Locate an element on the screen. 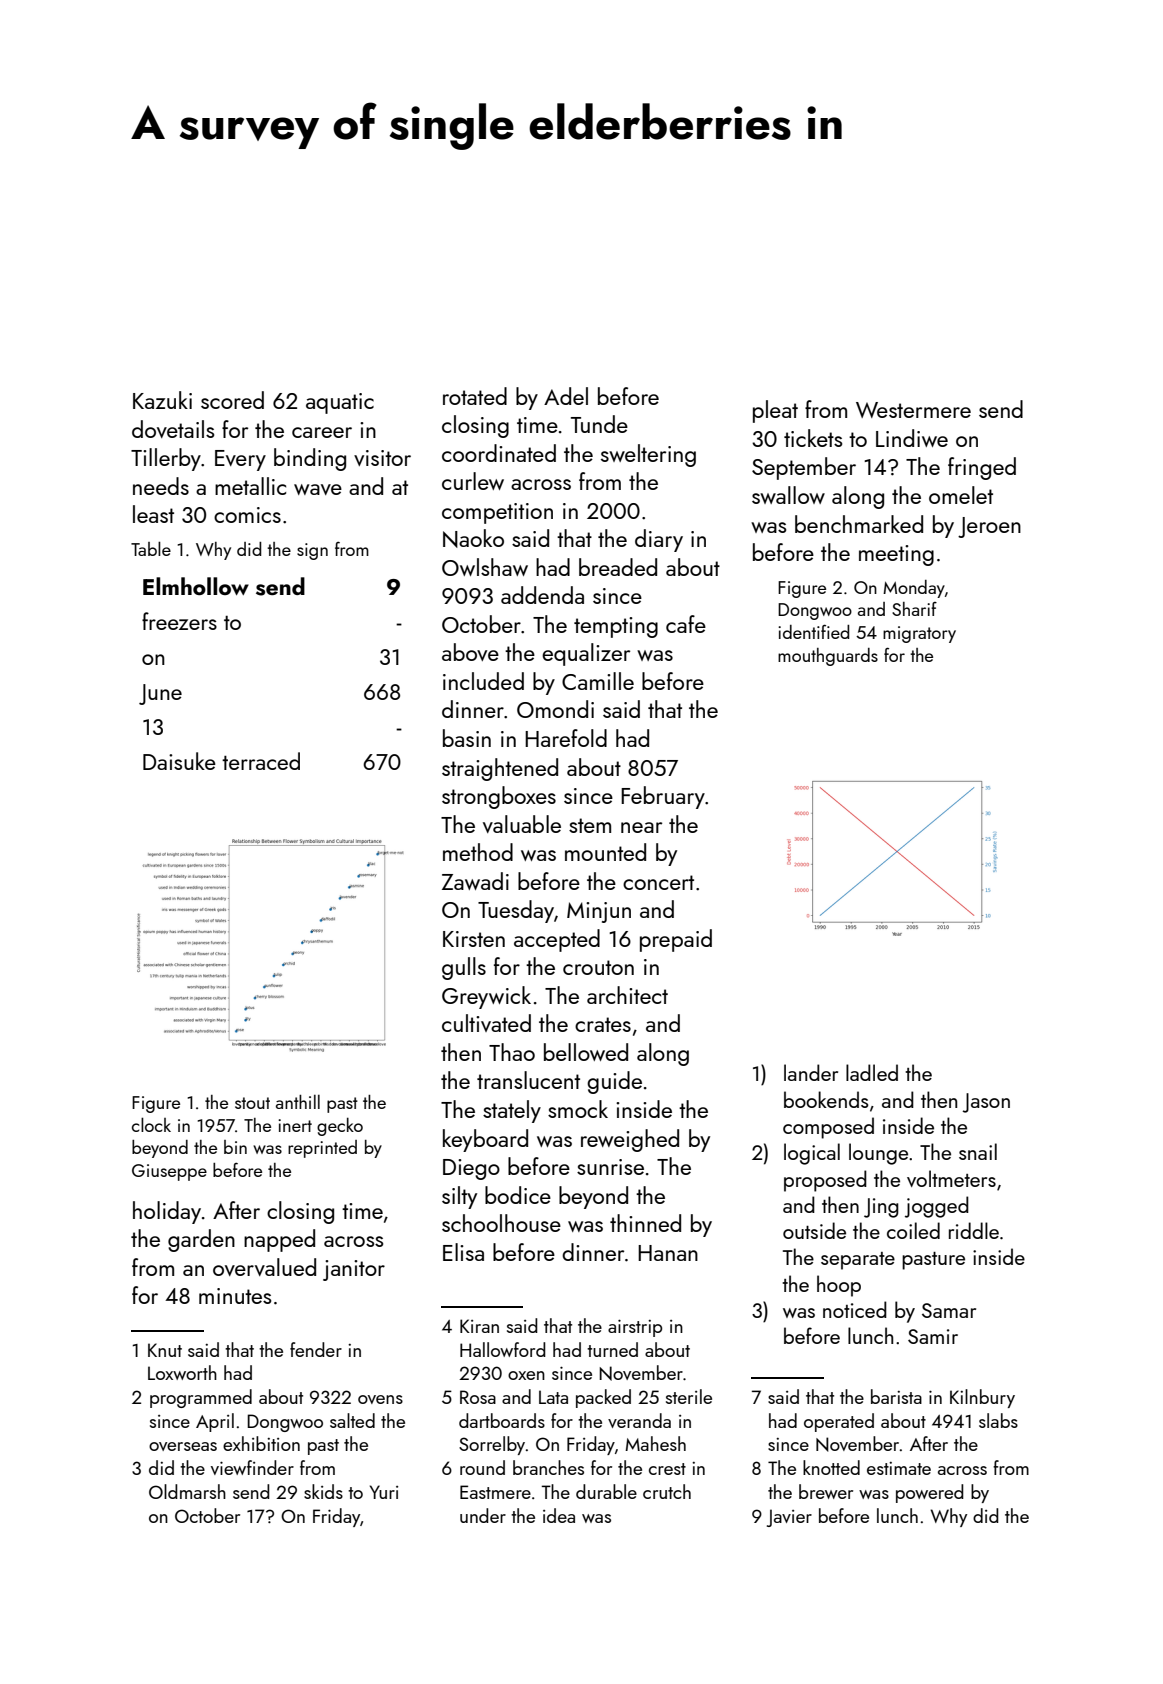  coiled is located at coordinates (913, 1230).
